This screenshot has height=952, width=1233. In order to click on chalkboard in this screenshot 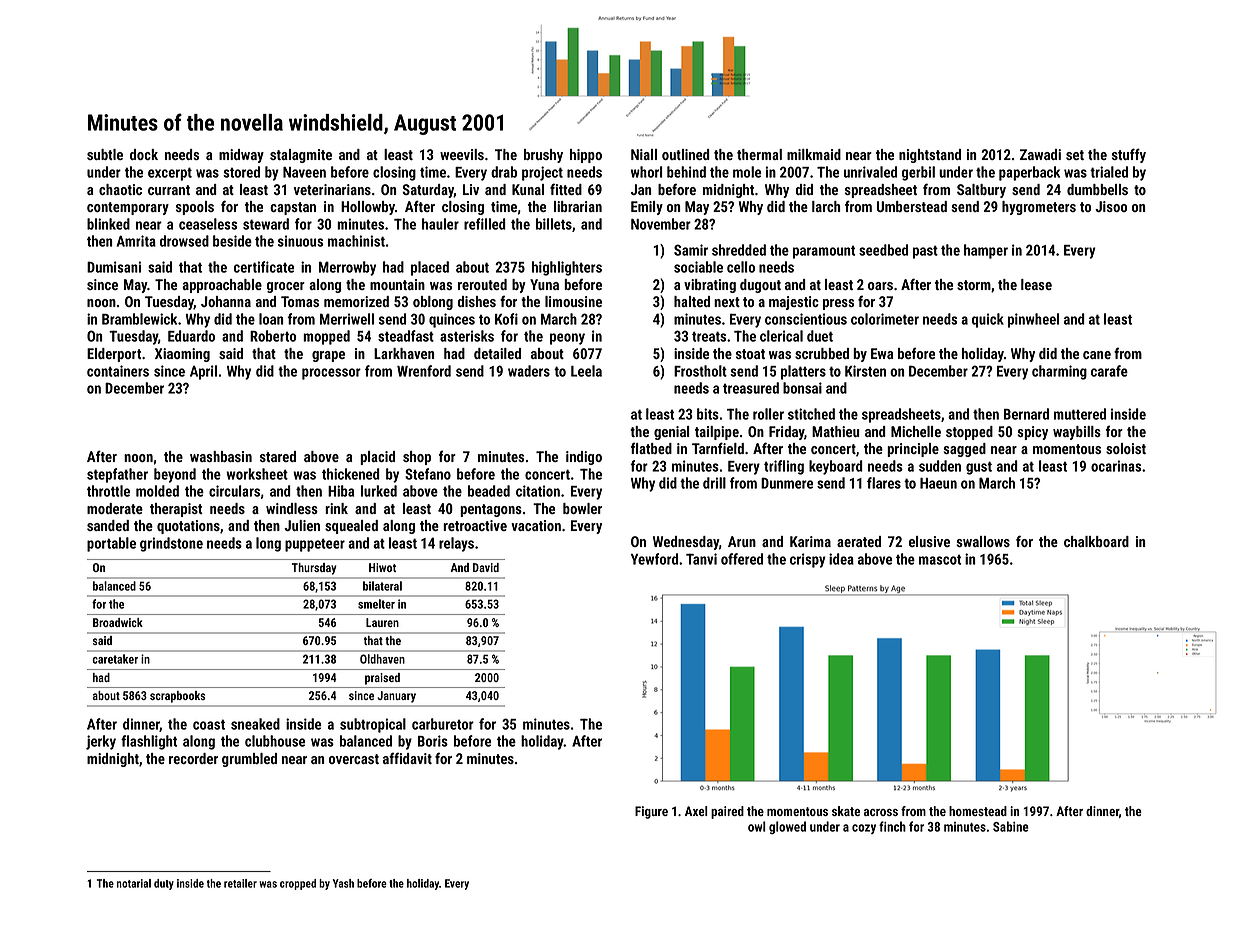, I will do `click(1096, 541)`.
